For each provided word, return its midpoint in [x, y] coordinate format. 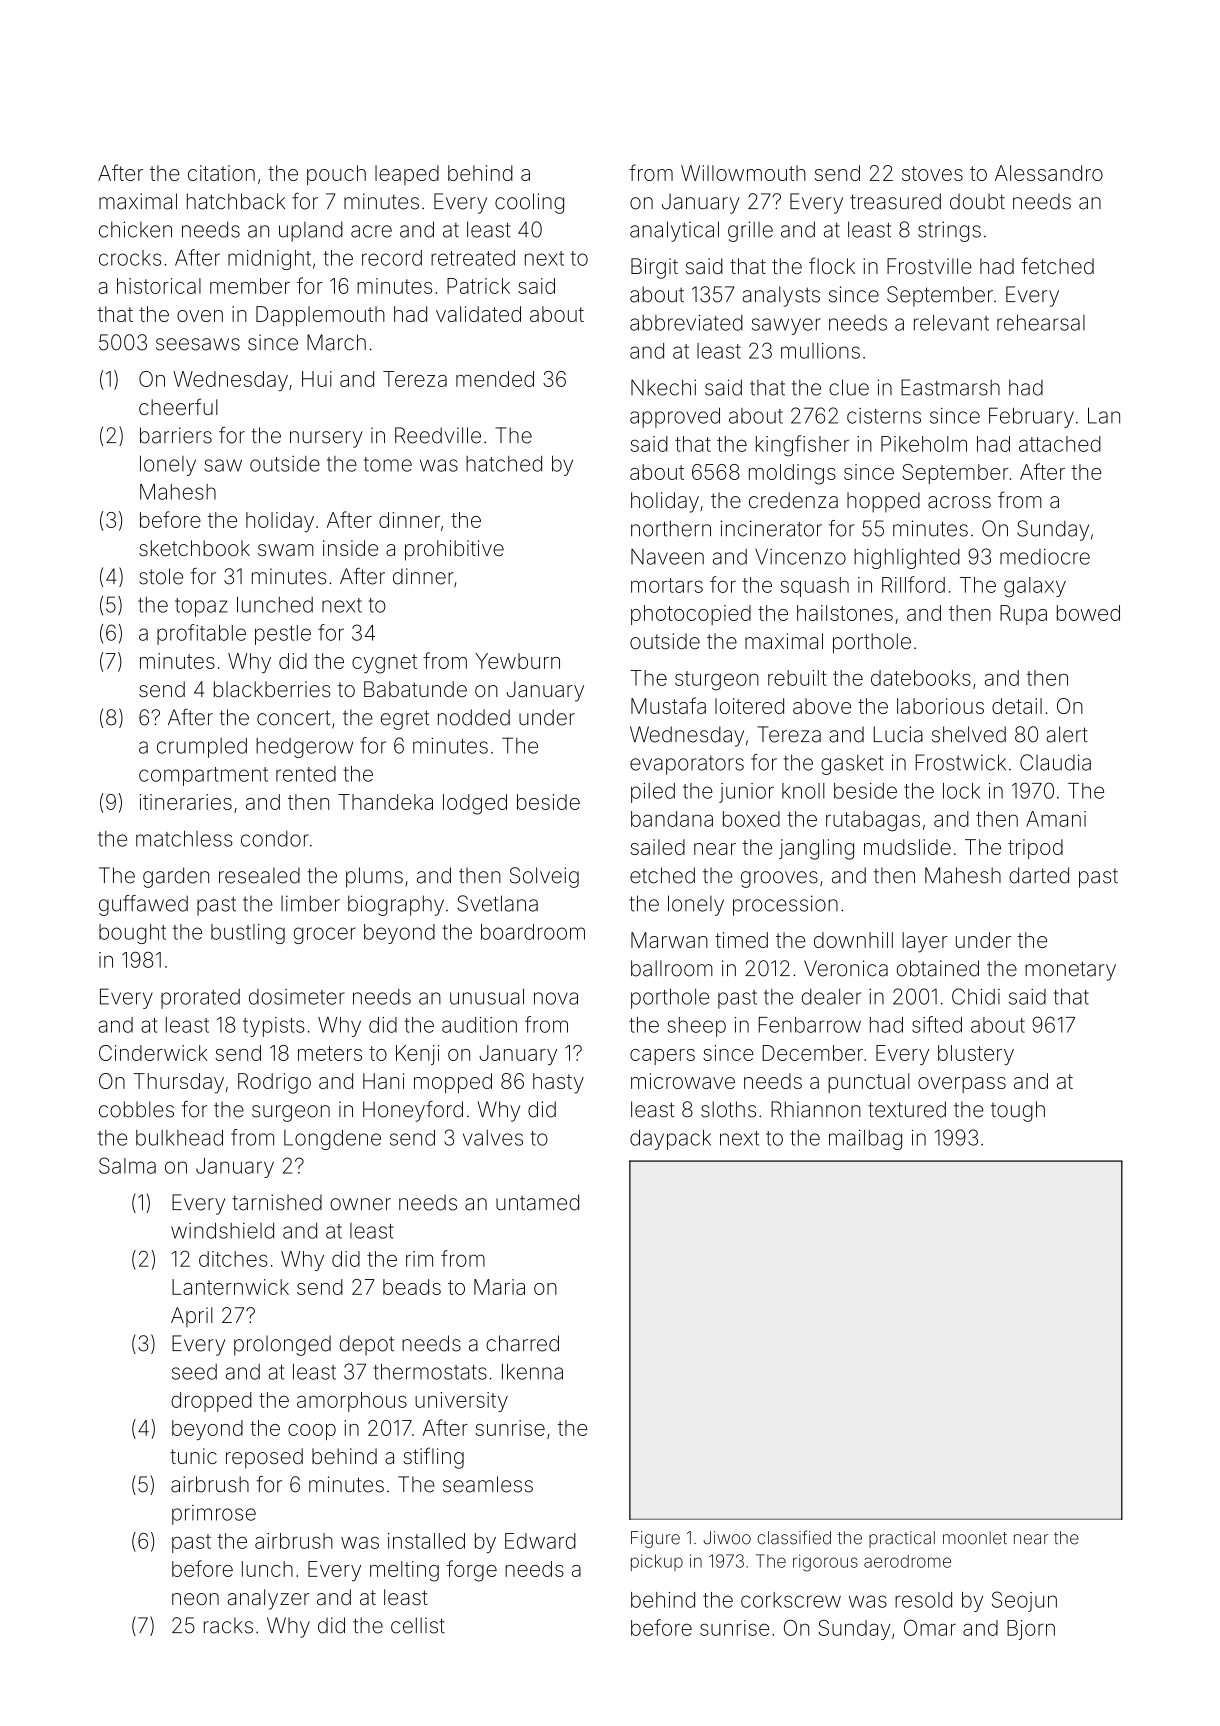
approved [675, 417]
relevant [951, 323]
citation [221, 173]
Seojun [1024, 1601]
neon [195, 1599]
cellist [418, 1625]
